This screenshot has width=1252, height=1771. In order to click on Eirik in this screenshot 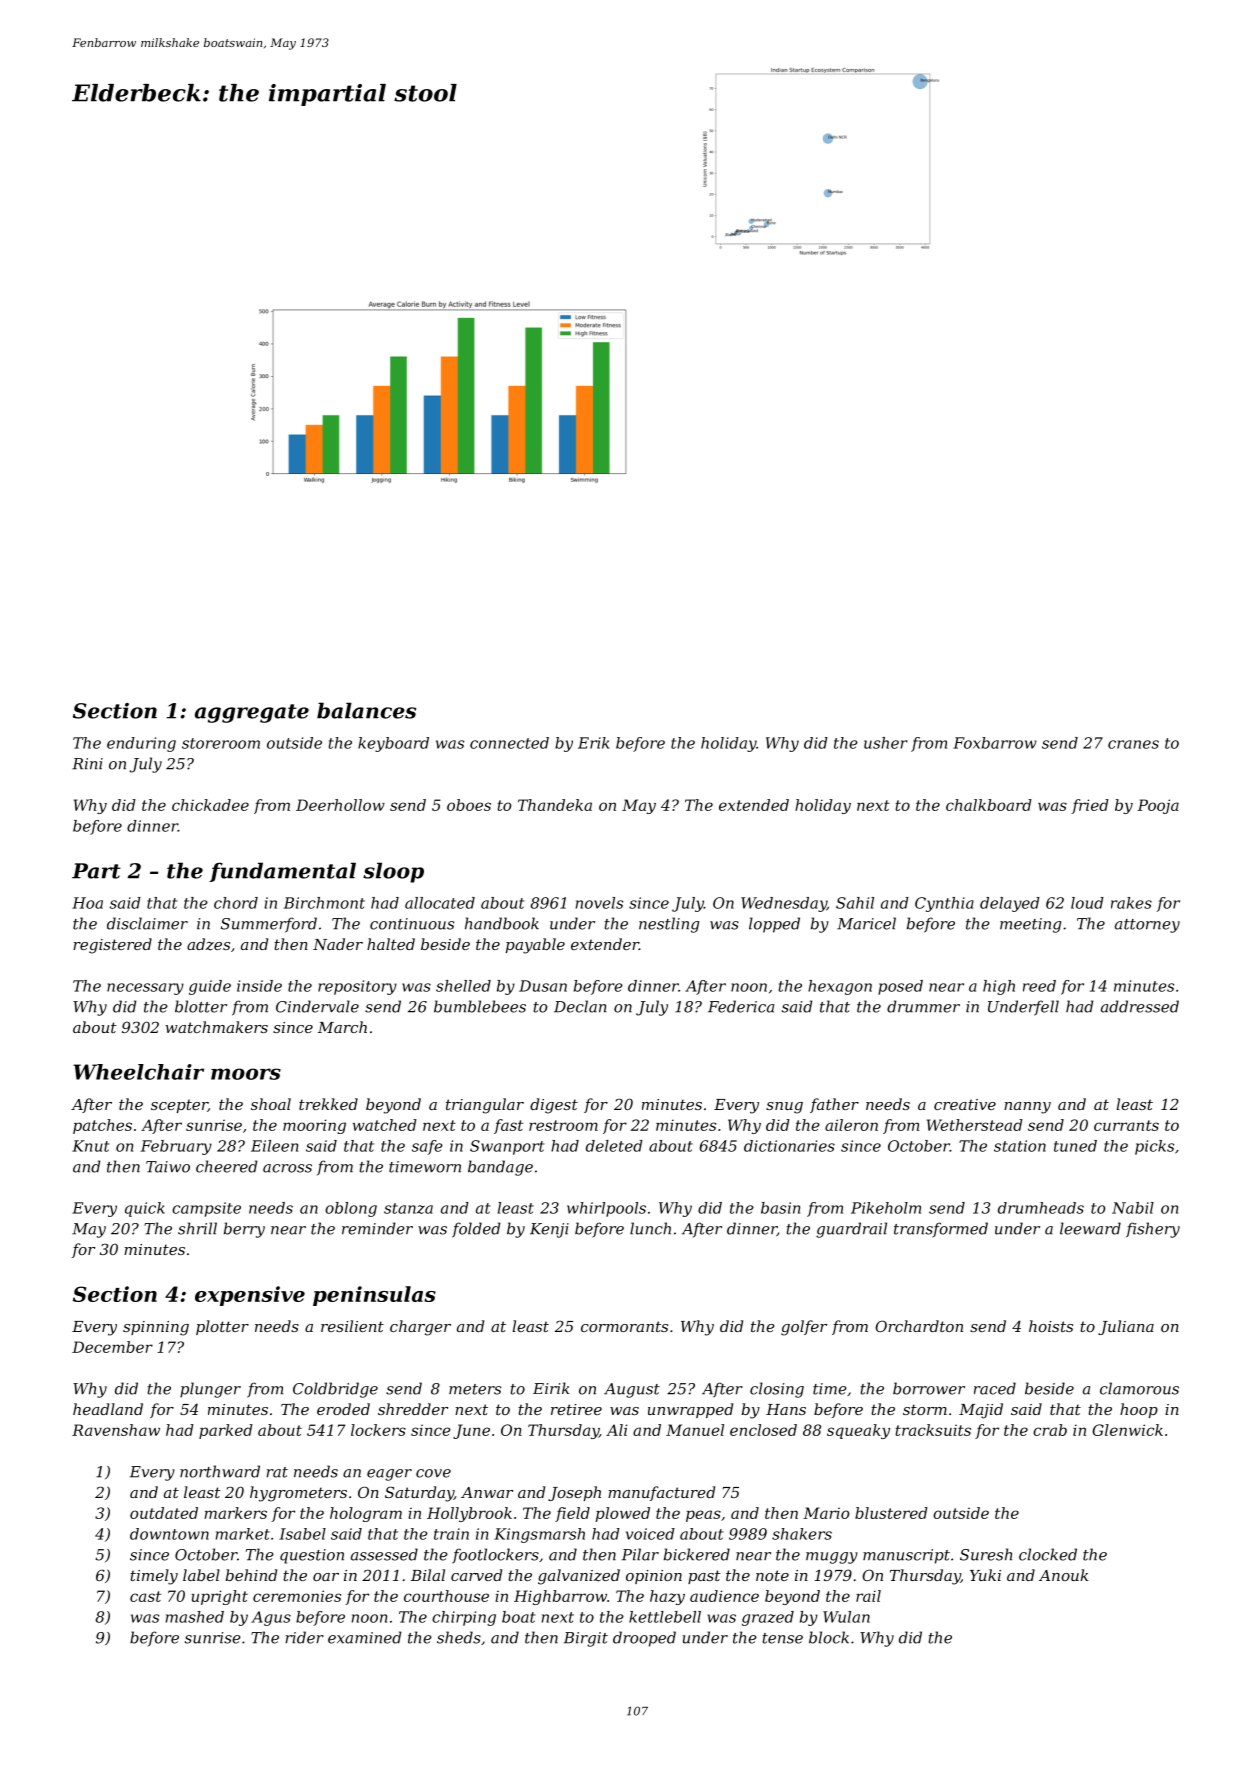, I will do `click(551, 1388)`.
